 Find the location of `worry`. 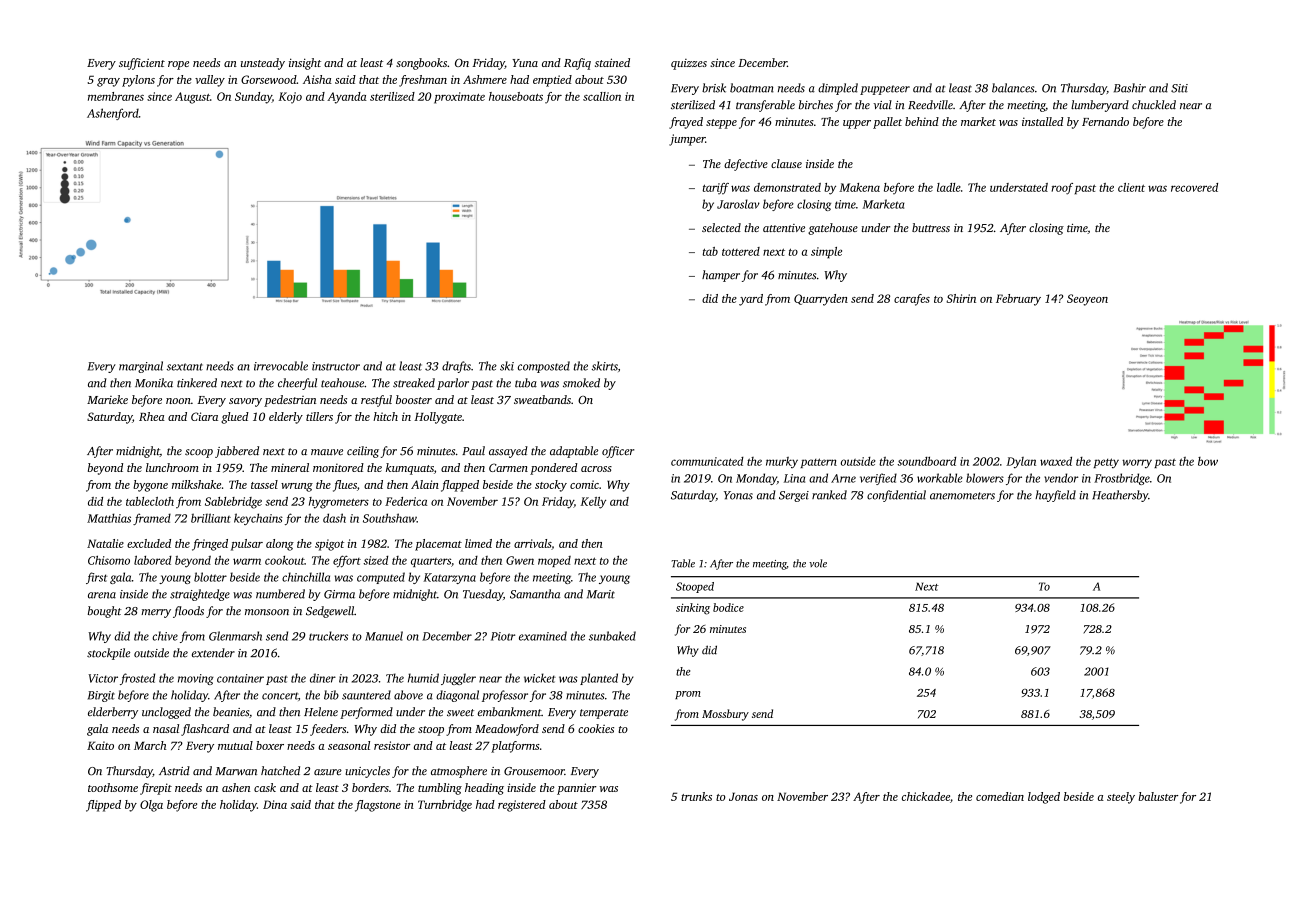

worry is located at coordinates (1137, 463).
